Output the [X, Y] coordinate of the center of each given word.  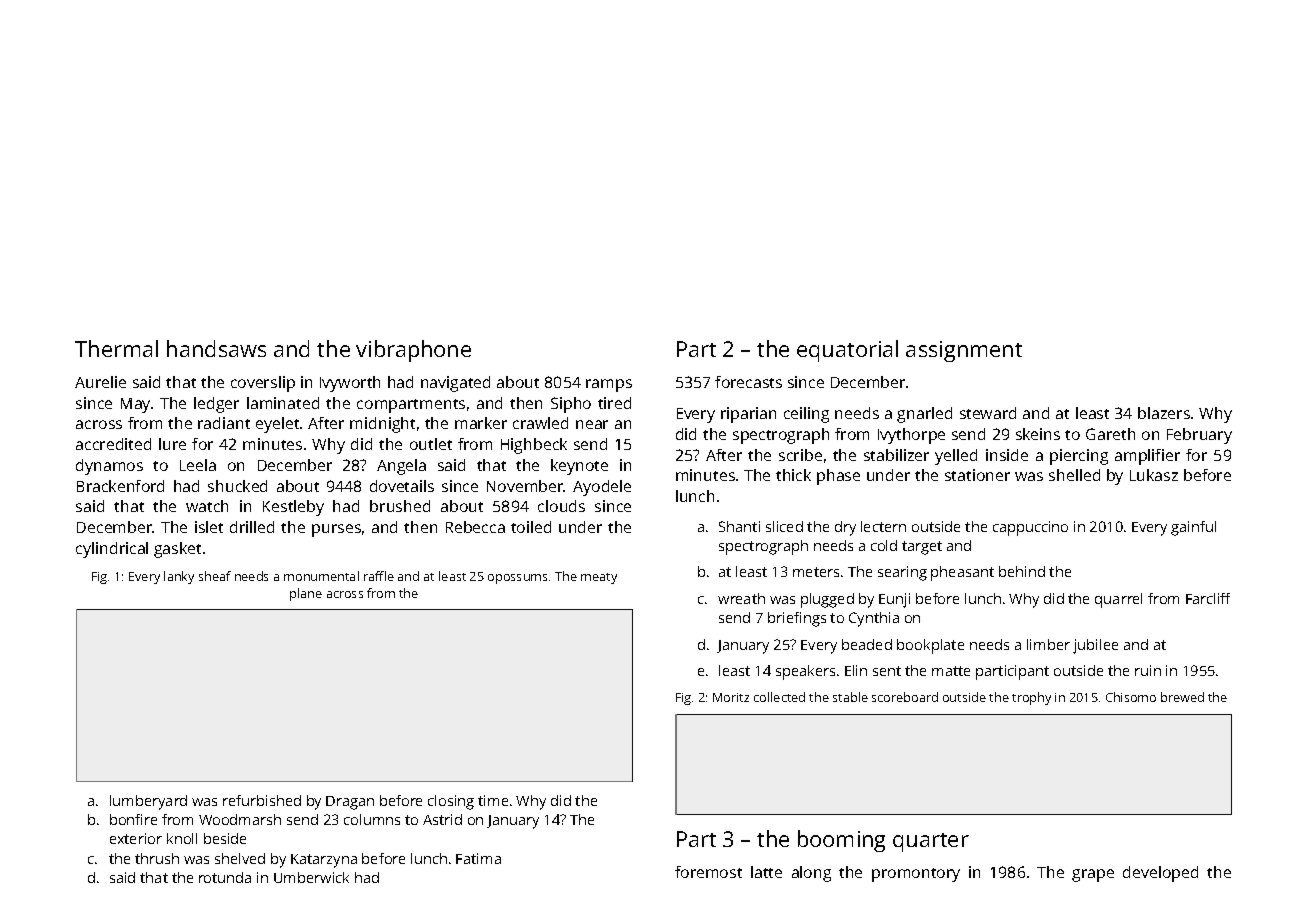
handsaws [216, 348]
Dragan [350, 803]
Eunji [894, 600]
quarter [931, 842]
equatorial [847, 351]
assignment [964, 351]
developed [1160, 874]
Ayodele [602, 488]
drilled [252, 527]
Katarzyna [324, 861]
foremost [708, 872]
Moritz [731, 697]
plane [306, 594]
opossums [517, 579]
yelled [956, 457]
